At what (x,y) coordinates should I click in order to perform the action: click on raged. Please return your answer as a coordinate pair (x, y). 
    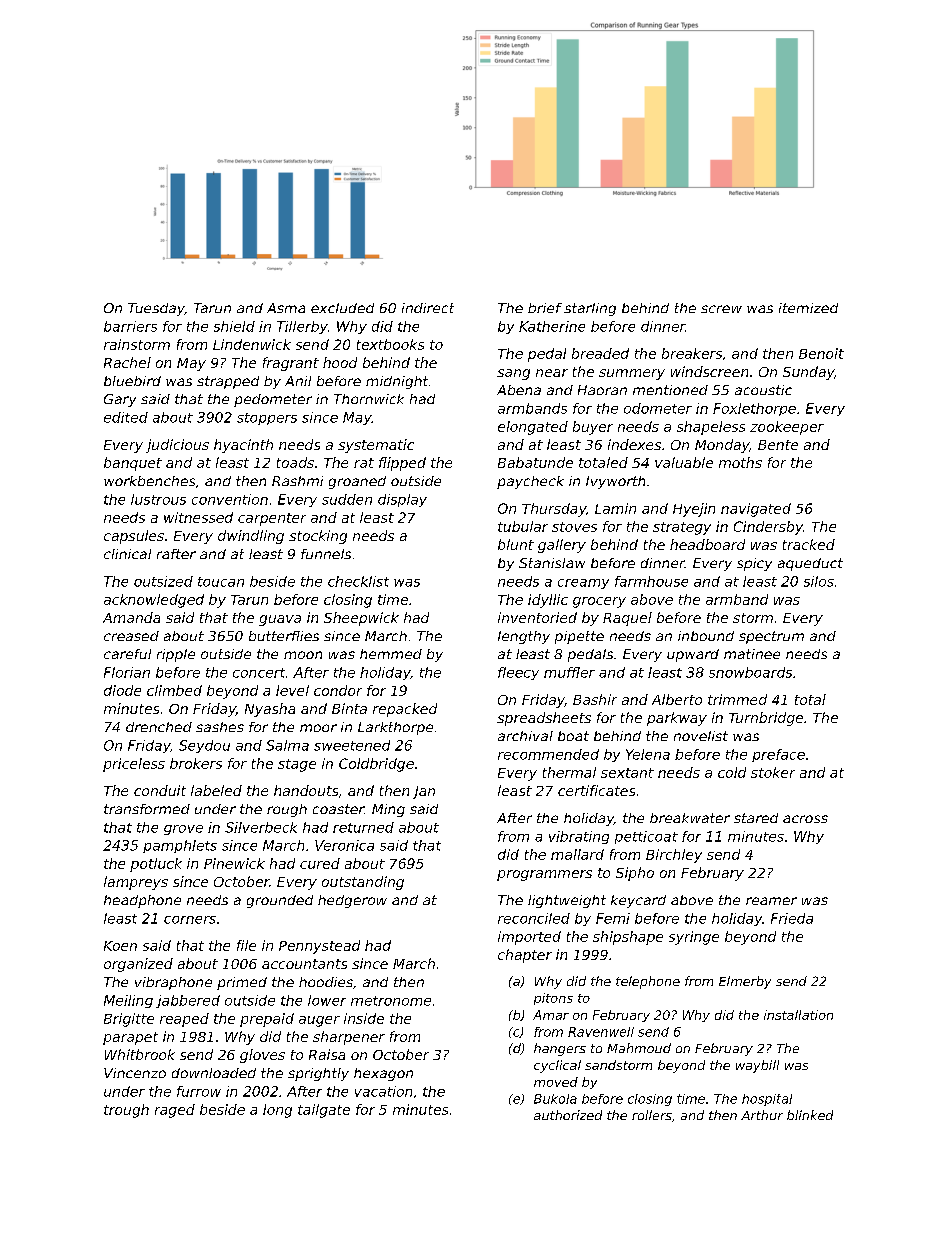
    Looking at the image, I should click on (175, 1111).
